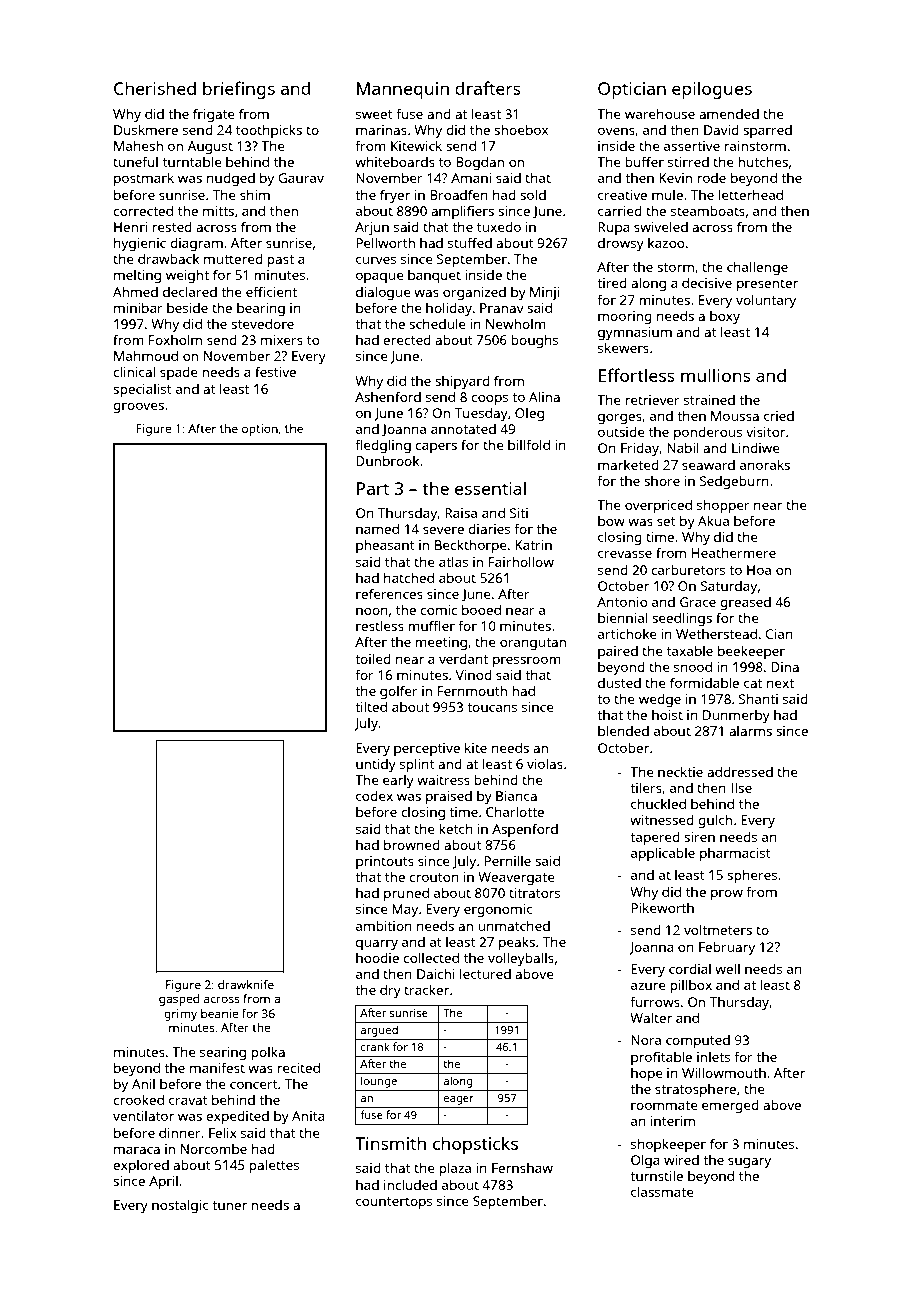  Describe the element at coordinates (623, 617) in the image. I see `biennial` at that location.
